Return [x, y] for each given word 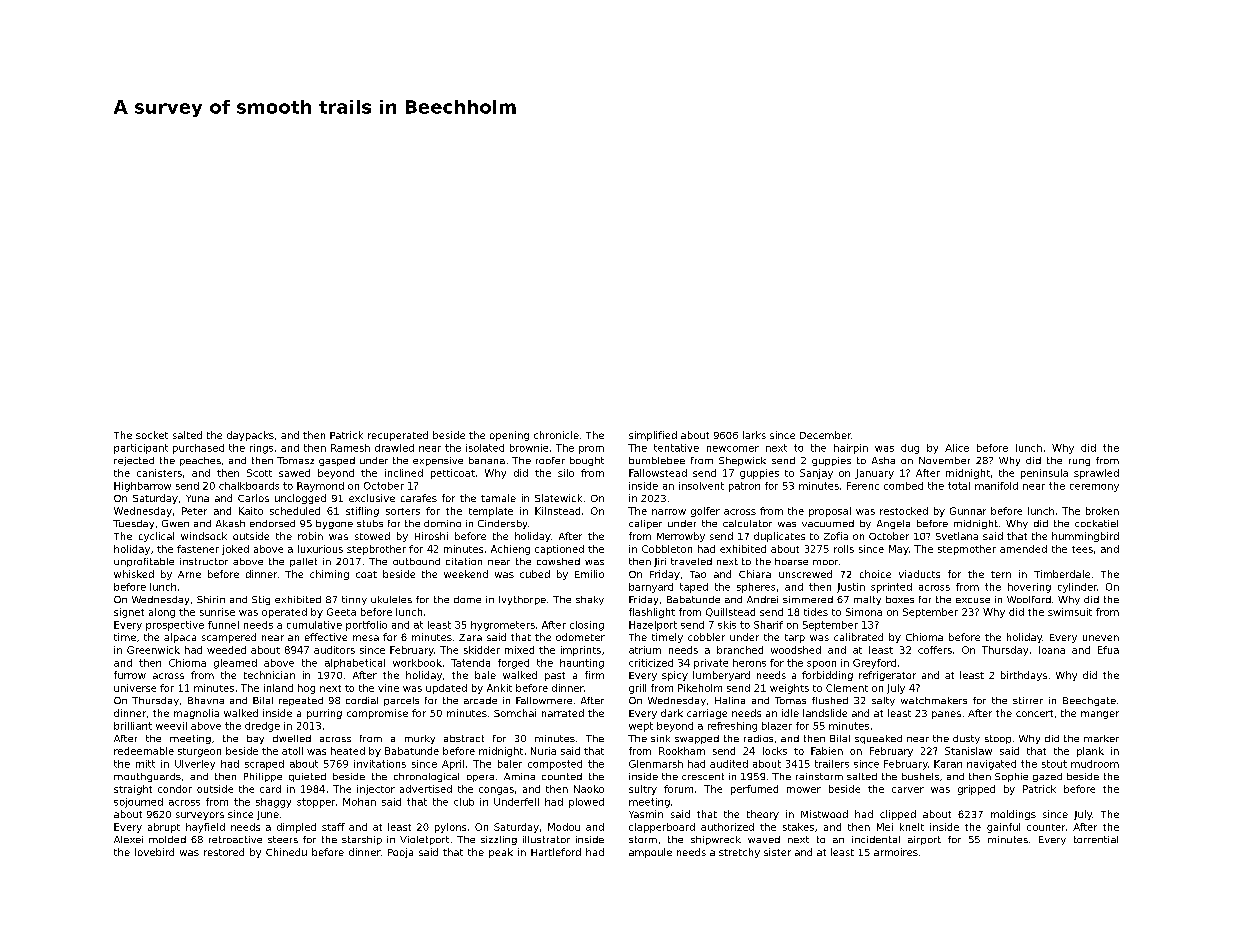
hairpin [851, 449]
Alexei [128, 839]
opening [509, 436]
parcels [401, 701]
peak [501, 853]
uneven [1101, 638]
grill [637, 689]
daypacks [250, 436]
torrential [1096, 839]
